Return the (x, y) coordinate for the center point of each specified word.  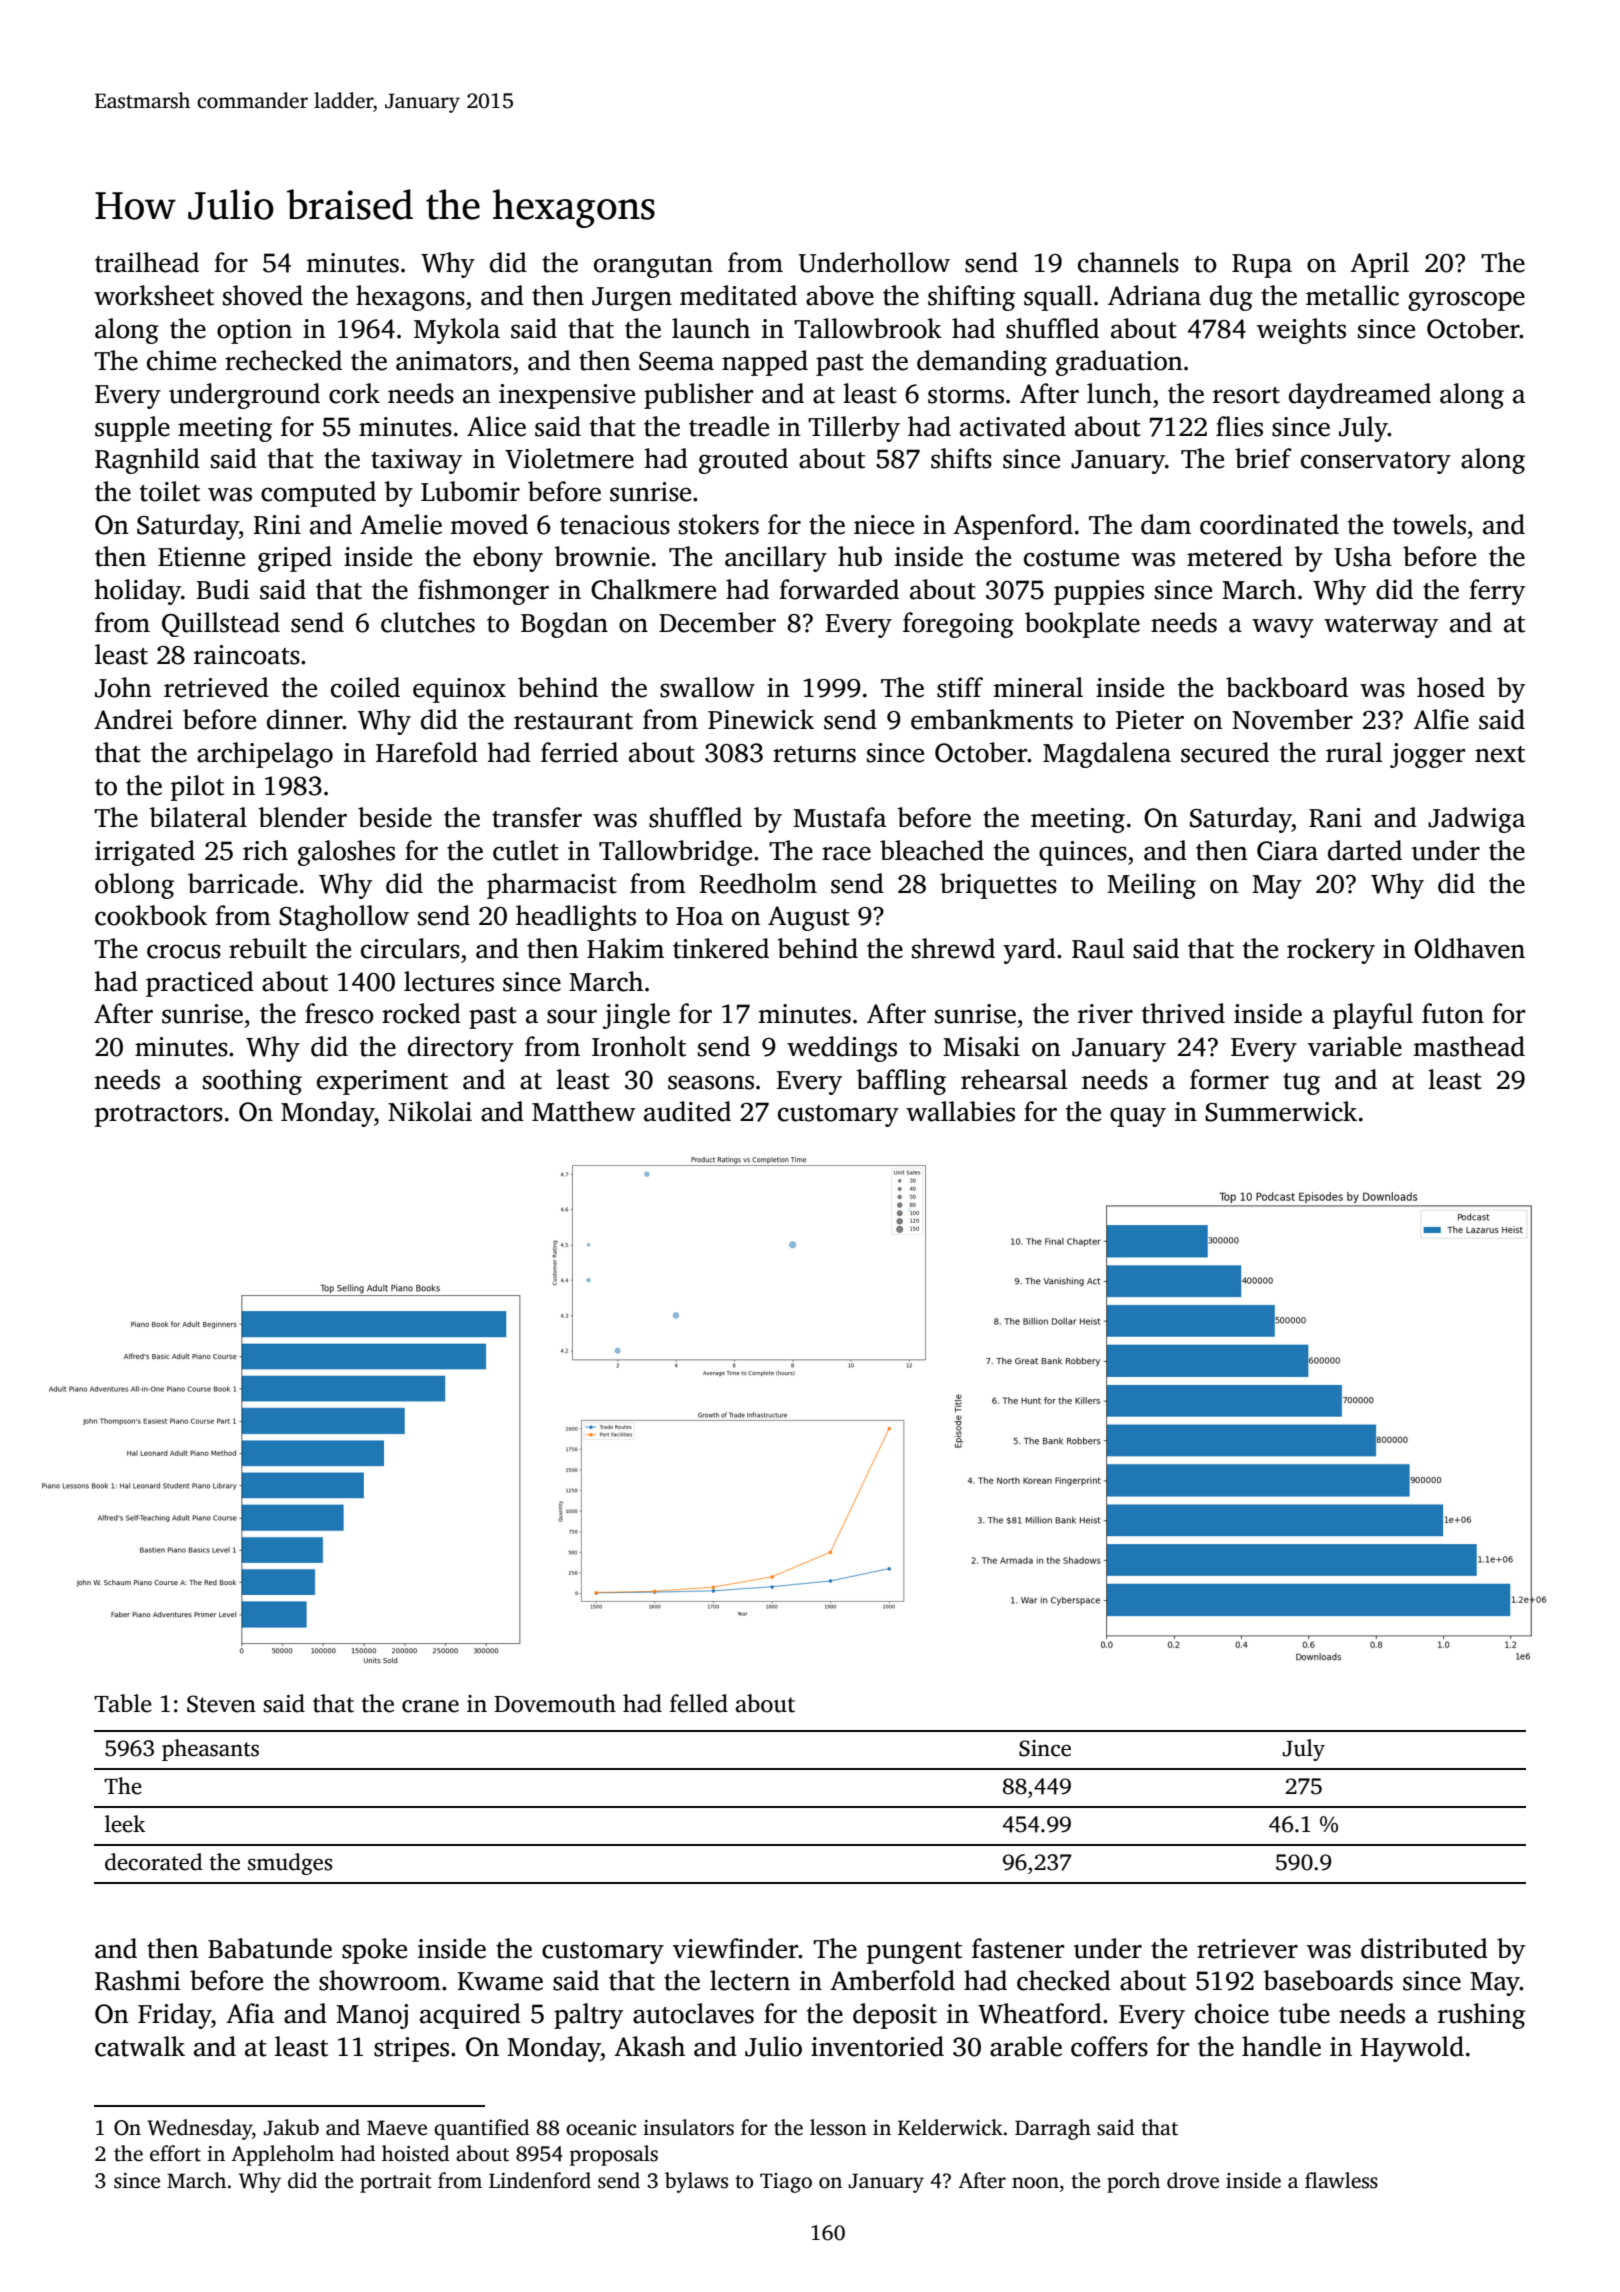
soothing (252, 1082)
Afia (250, 2013)
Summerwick (1281, 1111)
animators (454, 361)
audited (687, 1111)
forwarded (839, 589)
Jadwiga (1476, 820)
